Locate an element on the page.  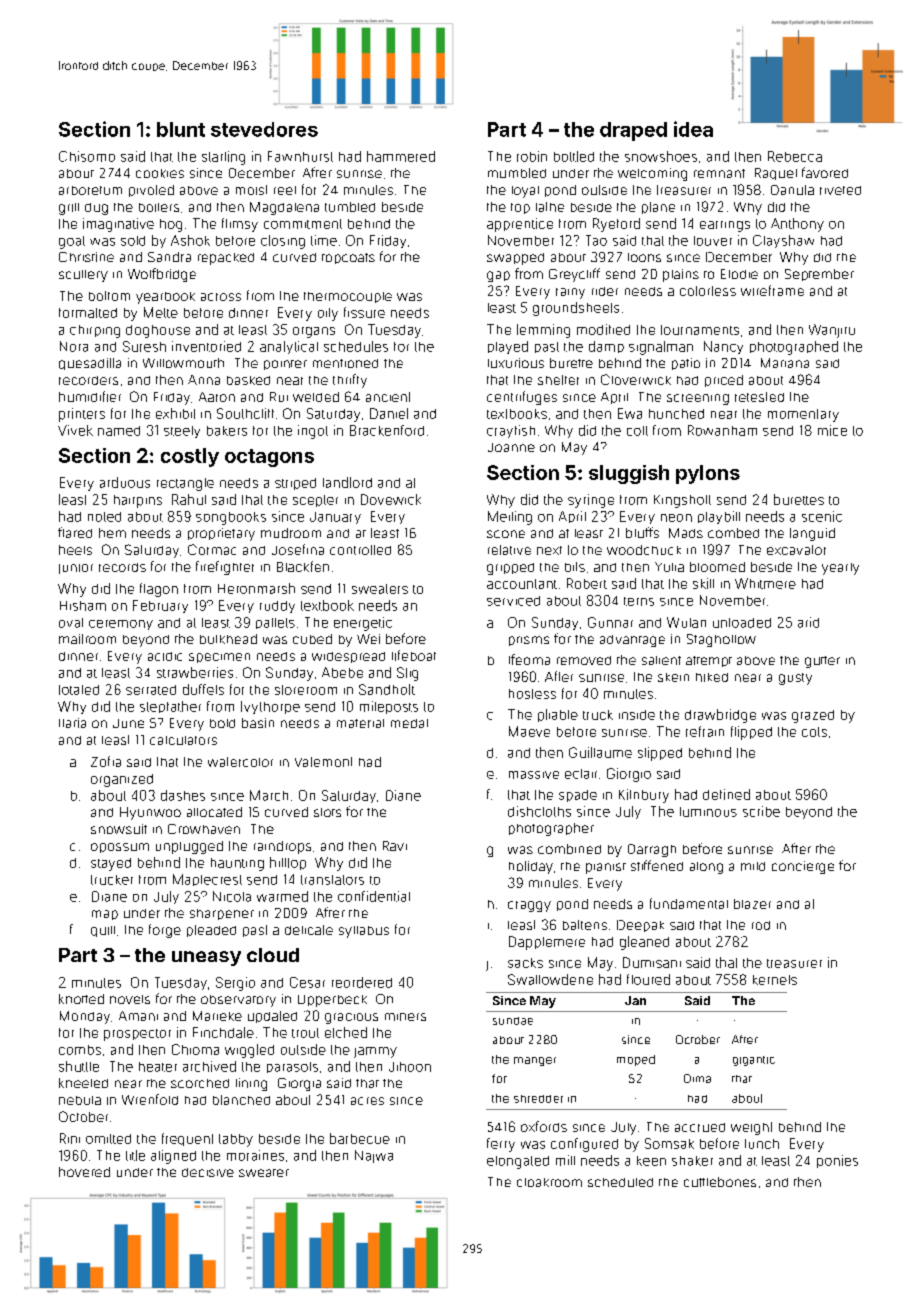
gigantic is located at coordinates (754, 1061).
